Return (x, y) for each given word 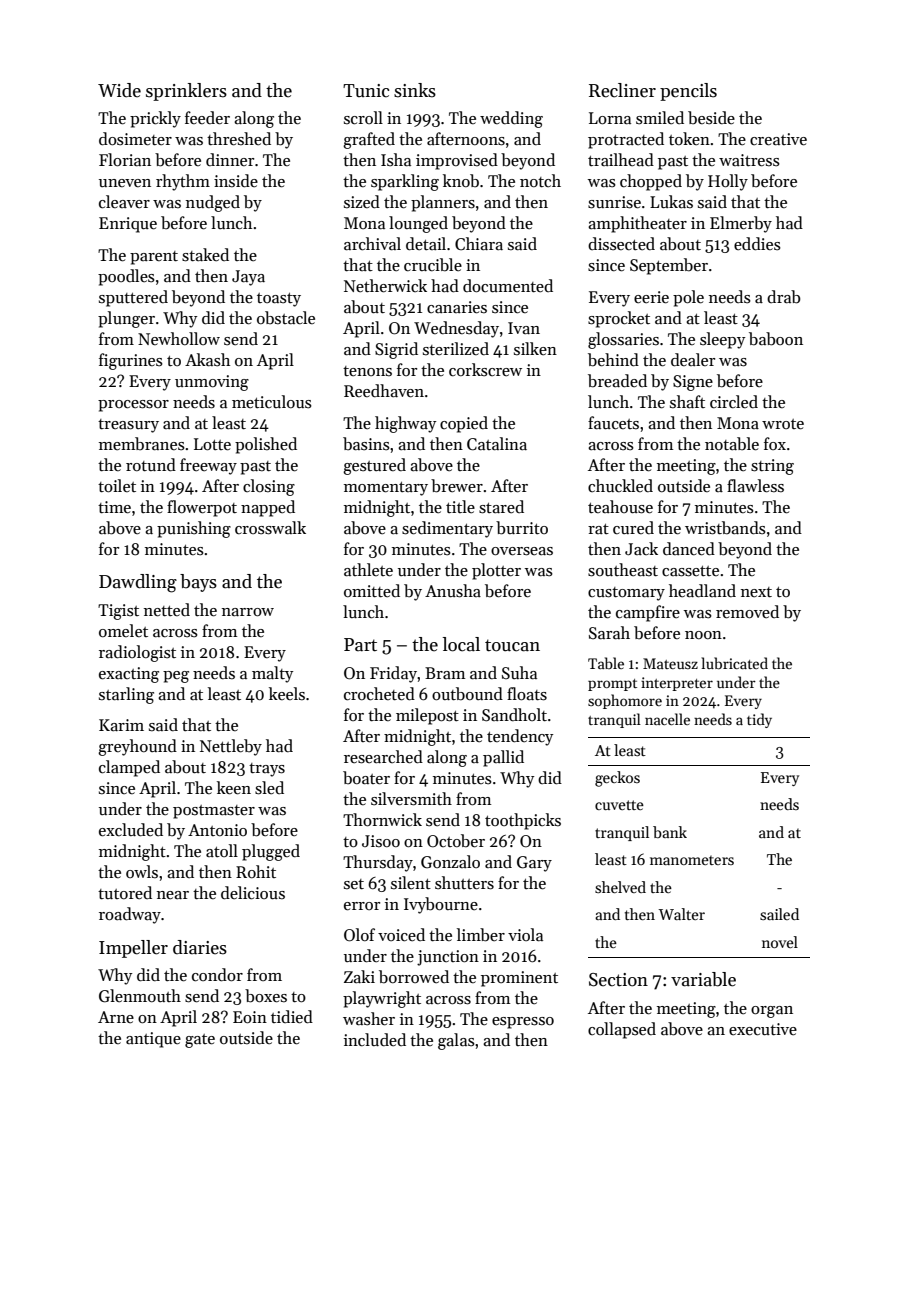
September (669, 266)
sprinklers (186, 92)
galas (456, 1041)
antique (153, 1040)
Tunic (366, 91)
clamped (129, 768)
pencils (688, 92)
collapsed (622, 1030)
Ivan (524, 328)
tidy (759, 720)
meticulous (272, 402)
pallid (503, 758)
